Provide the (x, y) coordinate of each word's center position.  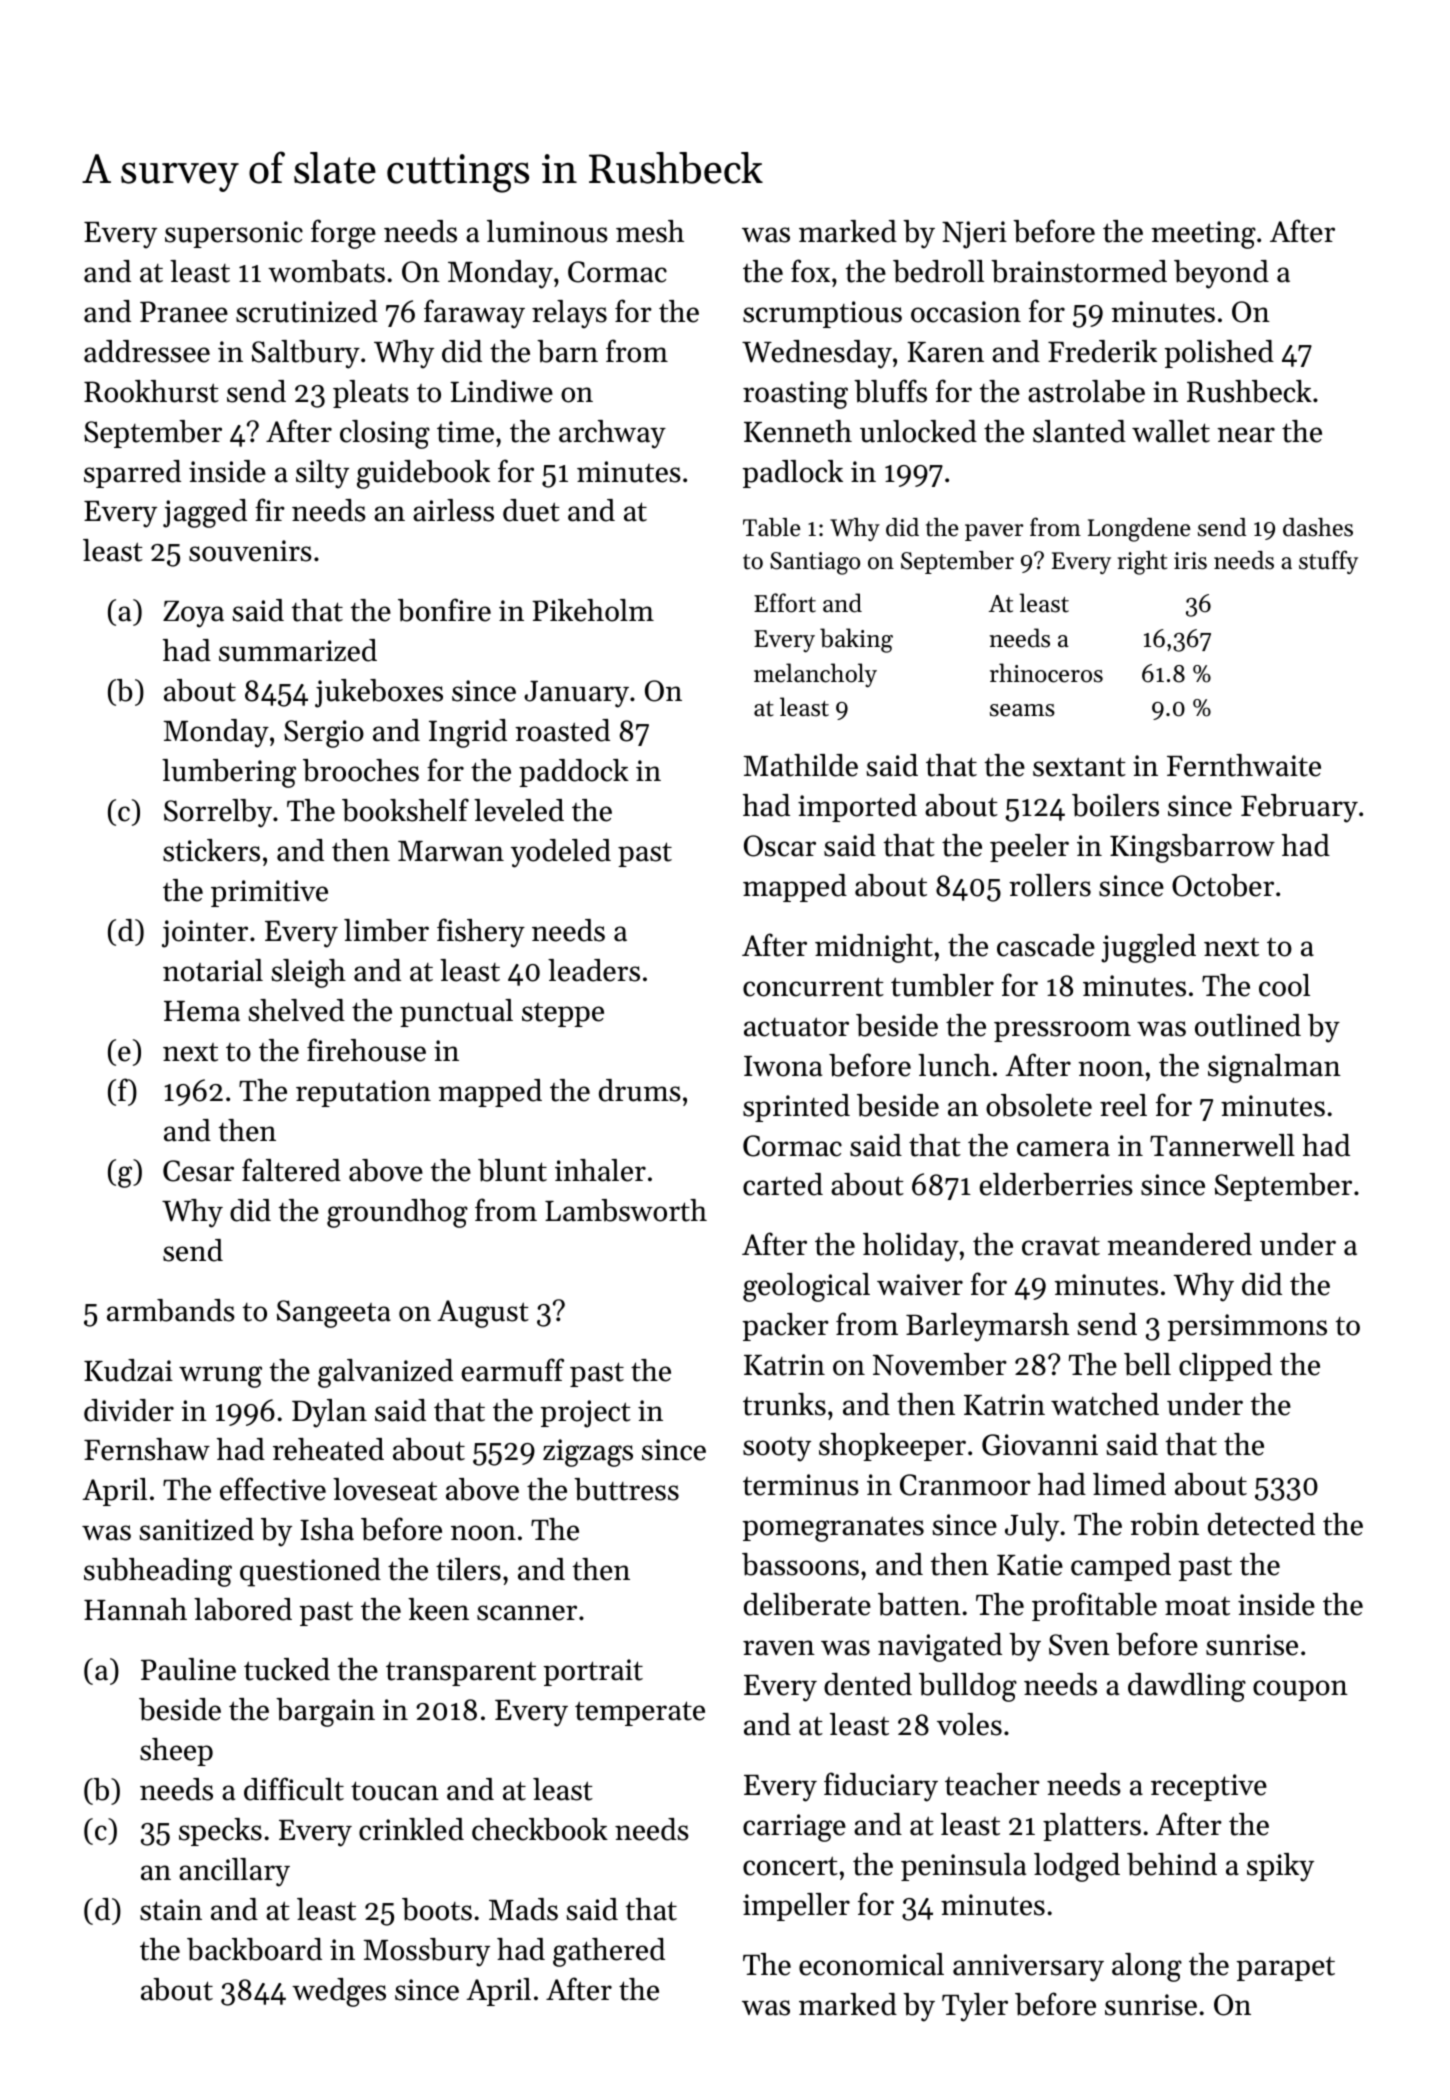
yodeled (561, 853)
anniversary (1028, 1968)
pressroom (1062, 1031)
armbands (171, 1310)
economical (871, 1964)
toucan (395, 1791)
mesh (650, 231)
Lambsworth (626, 1210)
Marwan (451, 851)
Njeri (974, 235)
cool (1284, 985)
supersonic (234, 234)
